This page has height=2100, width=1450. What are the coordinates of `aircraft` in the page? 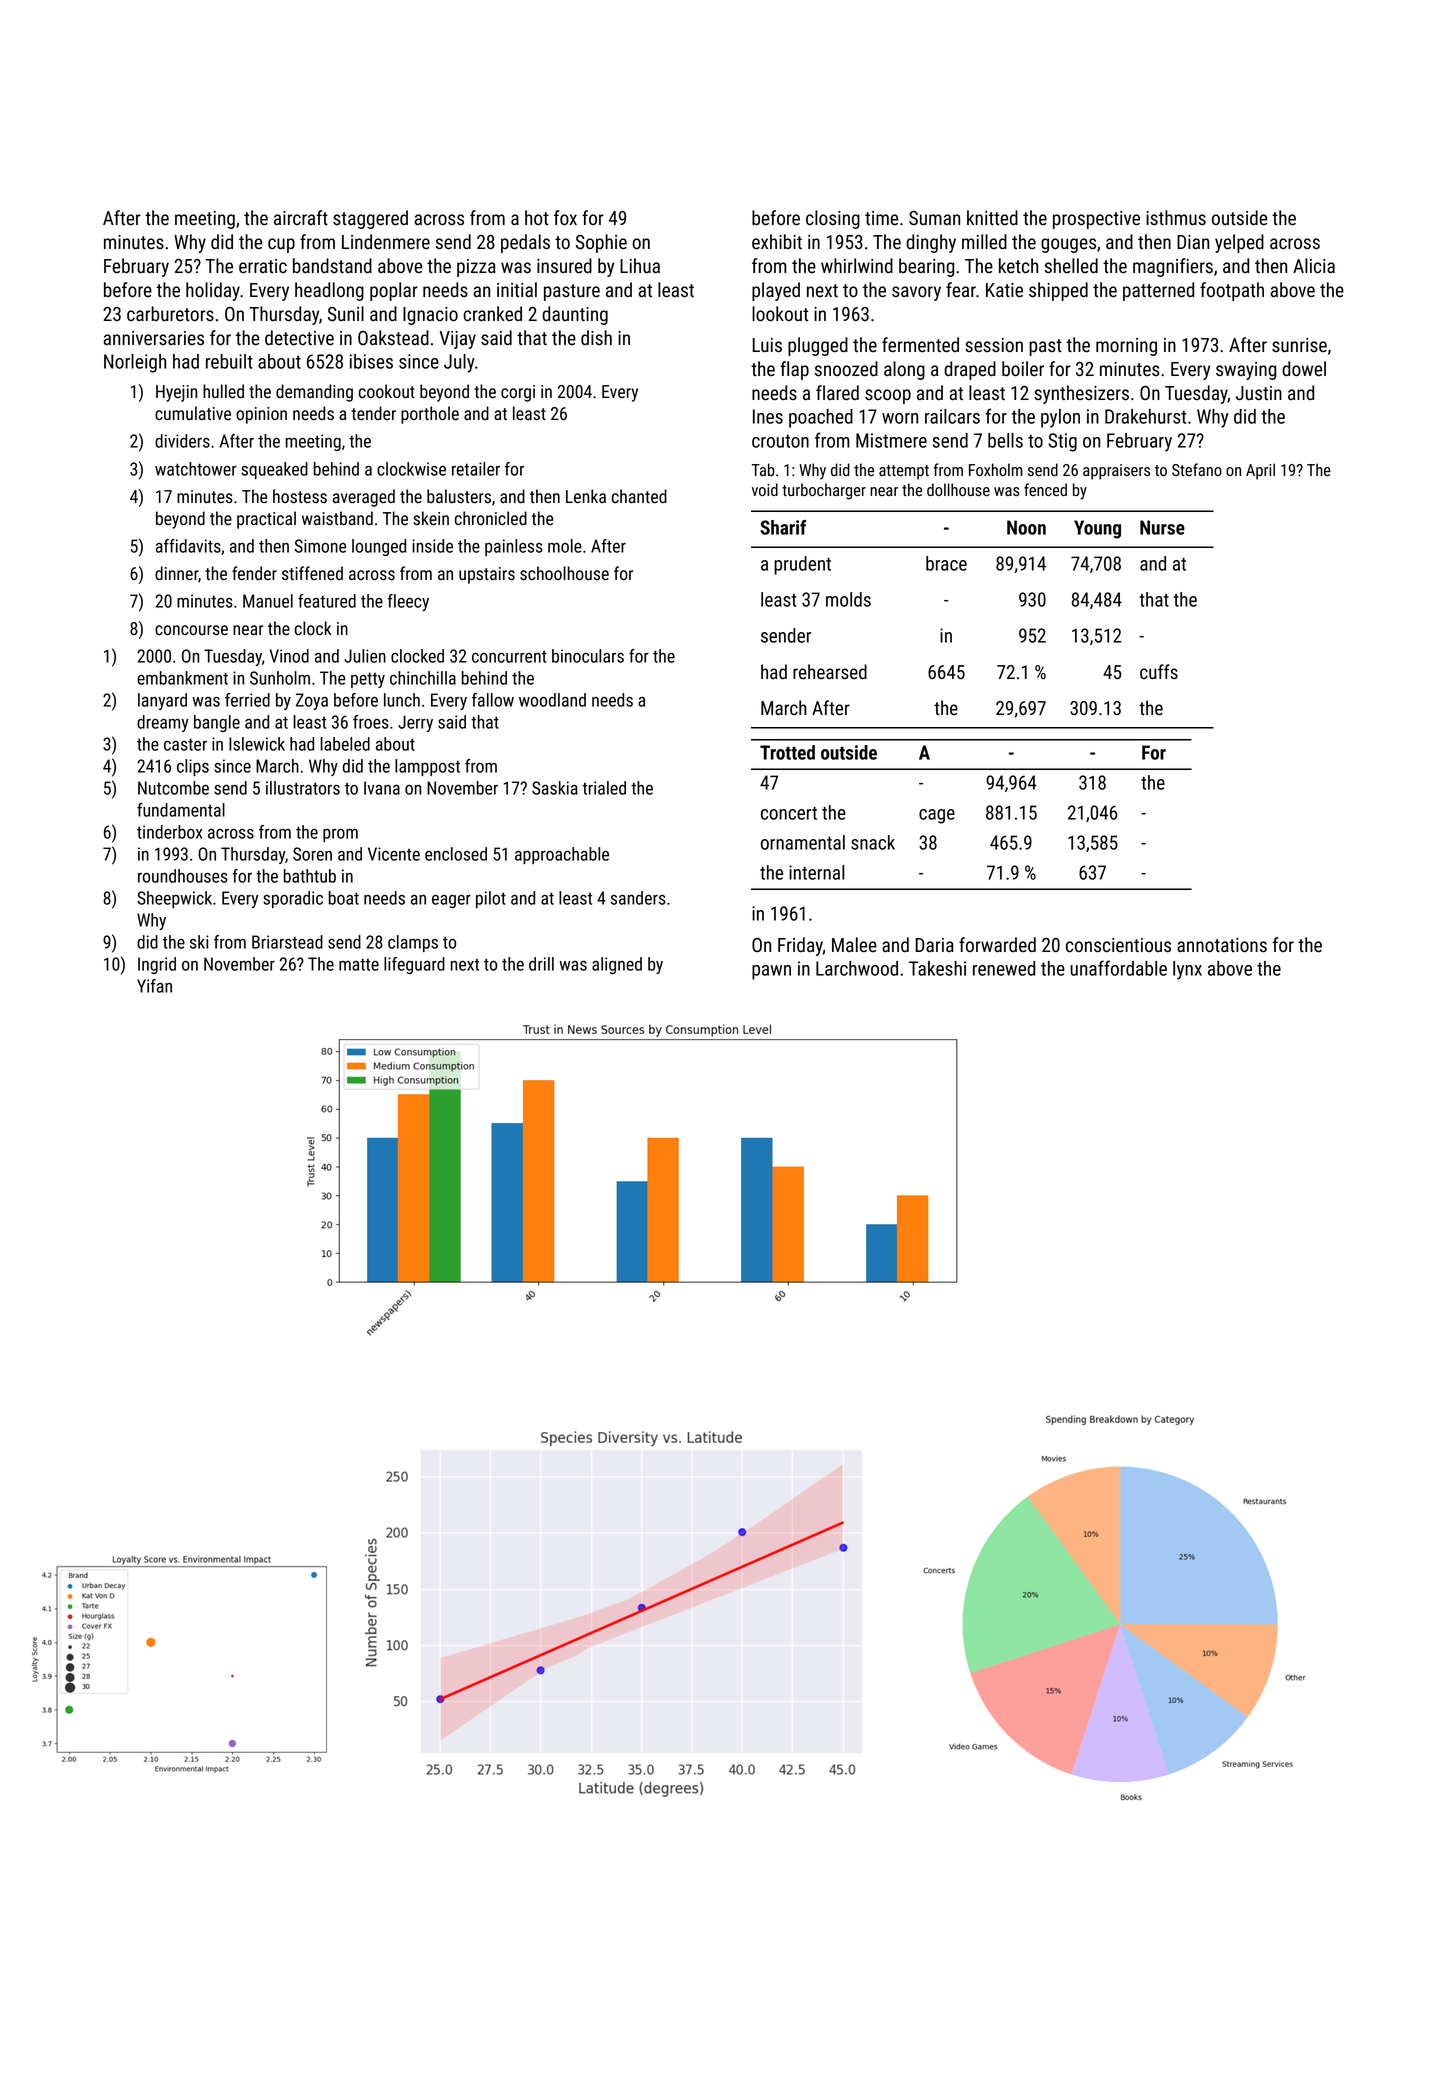 It's located at (301, 217).
